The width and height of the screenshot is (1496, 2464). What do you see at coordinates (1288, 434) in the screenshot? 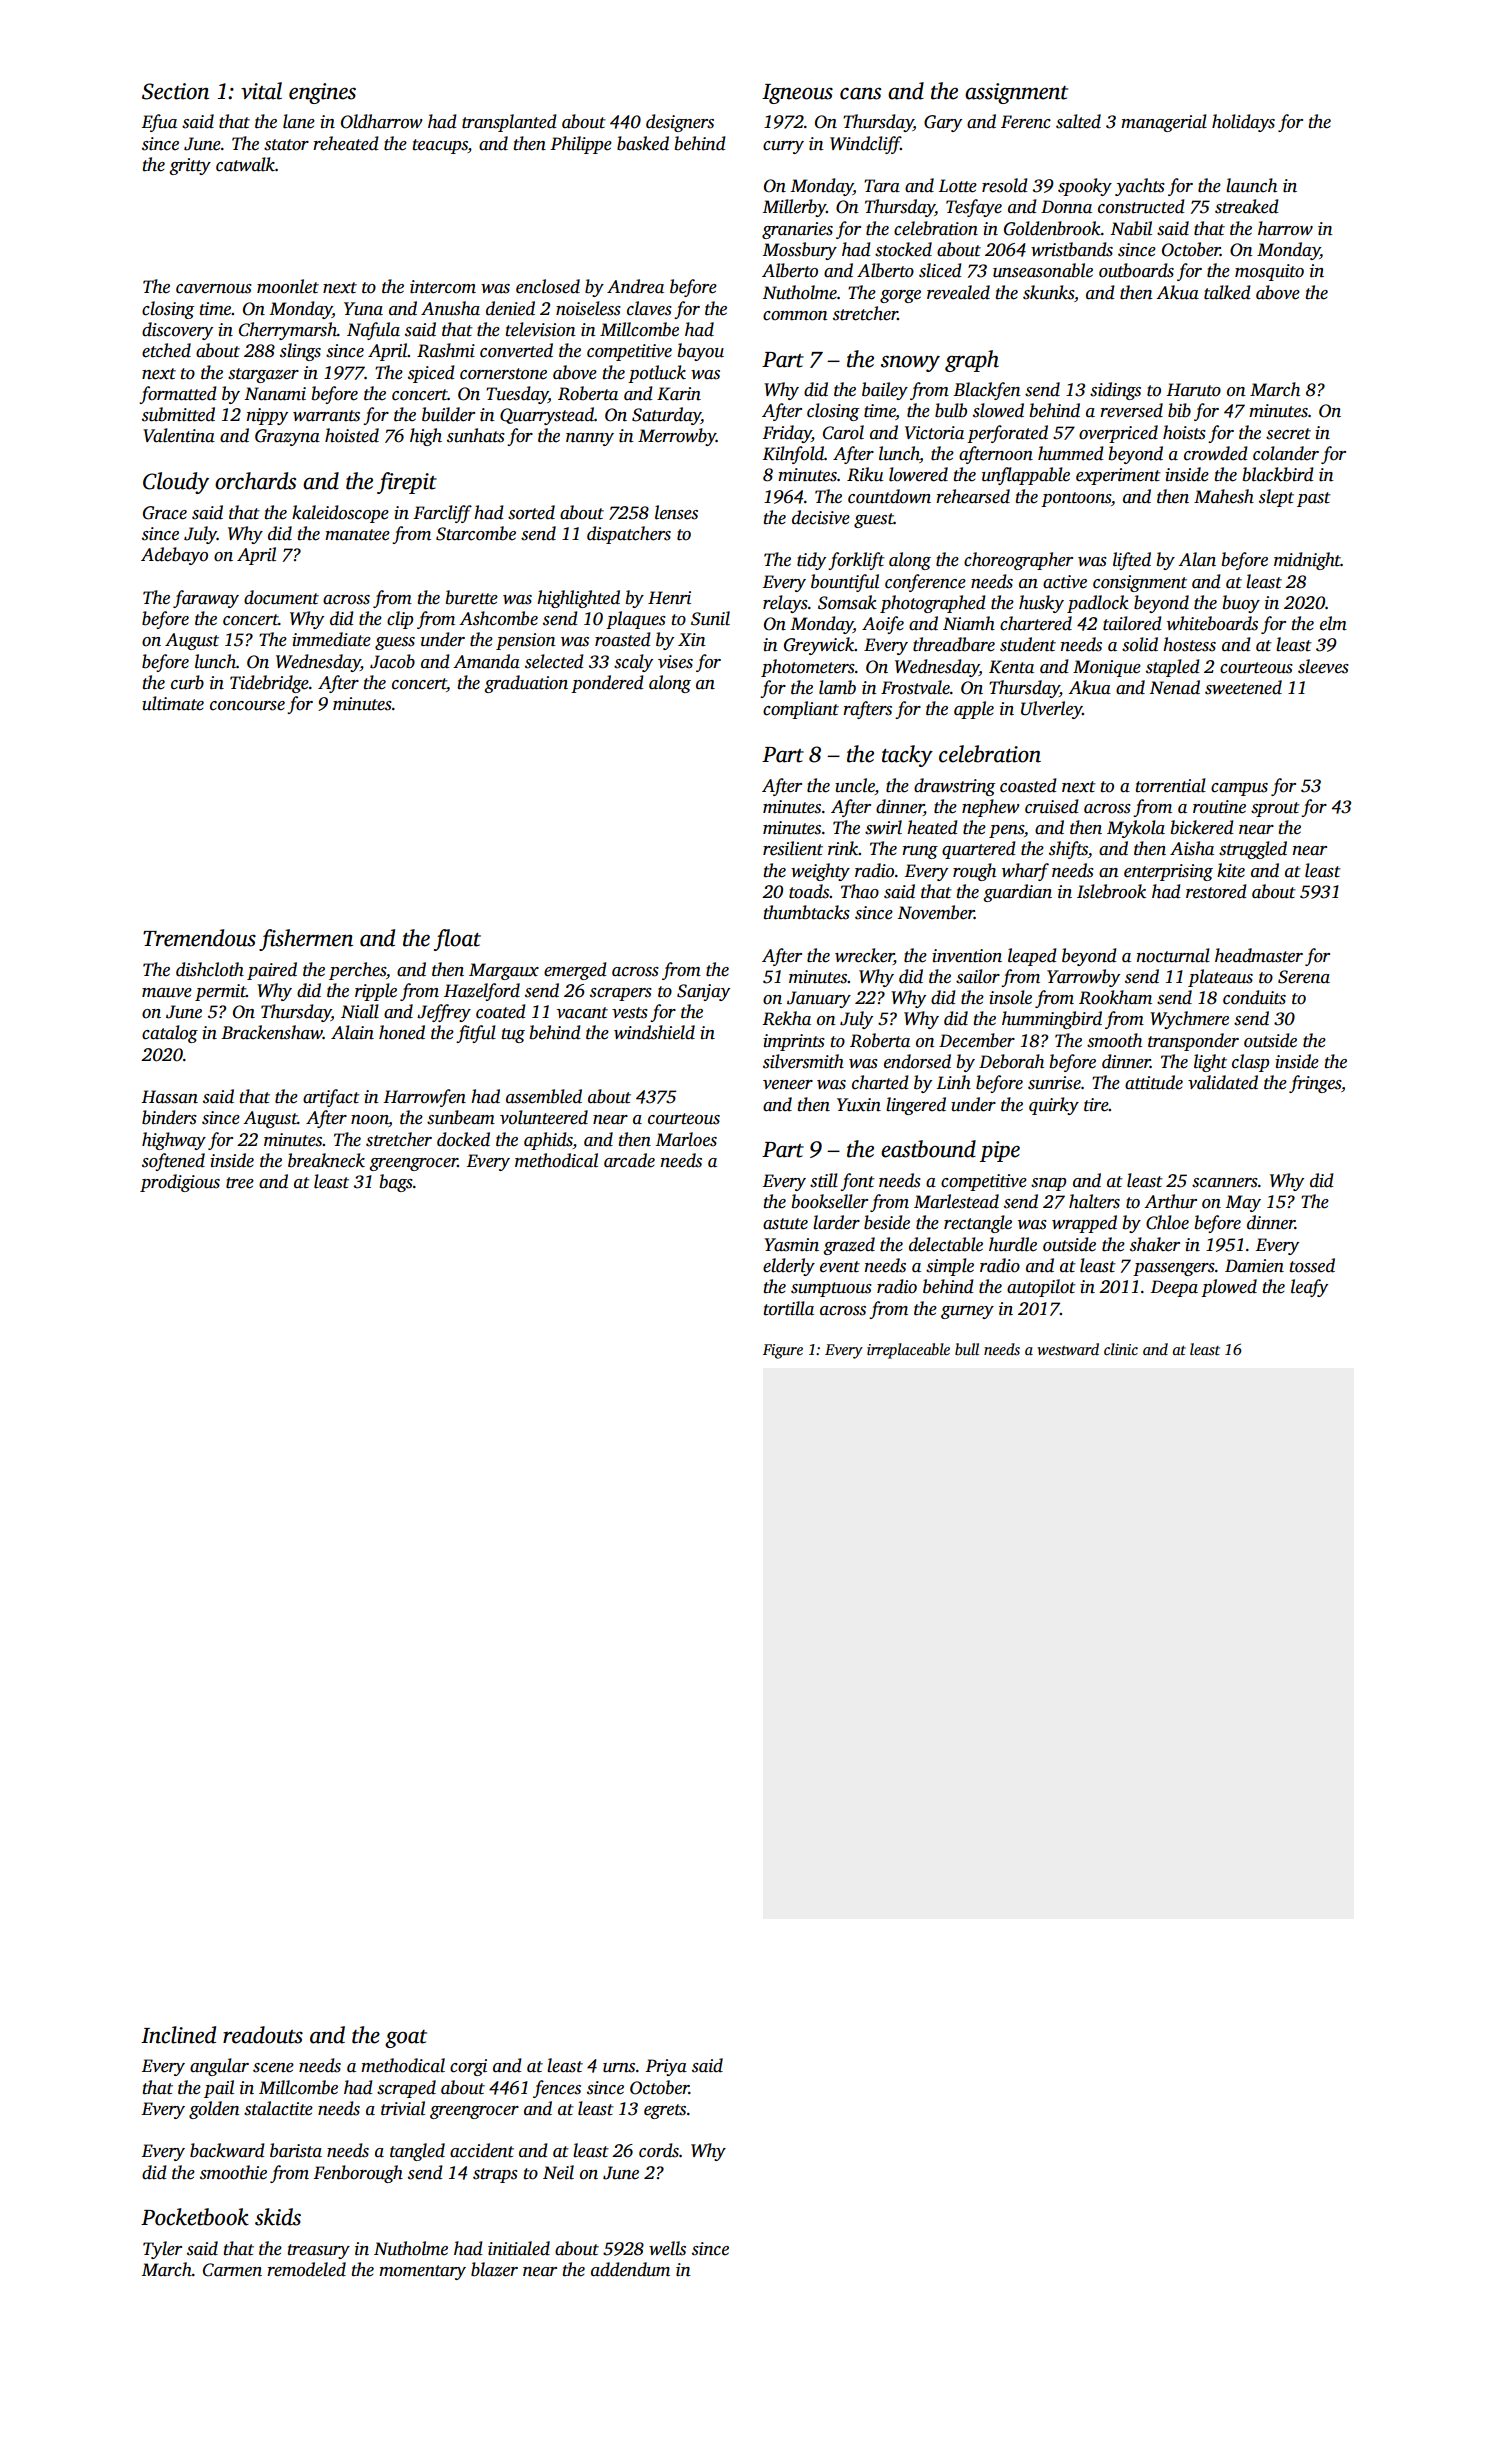
I see `secret` at bounding box center [1288, 434].
